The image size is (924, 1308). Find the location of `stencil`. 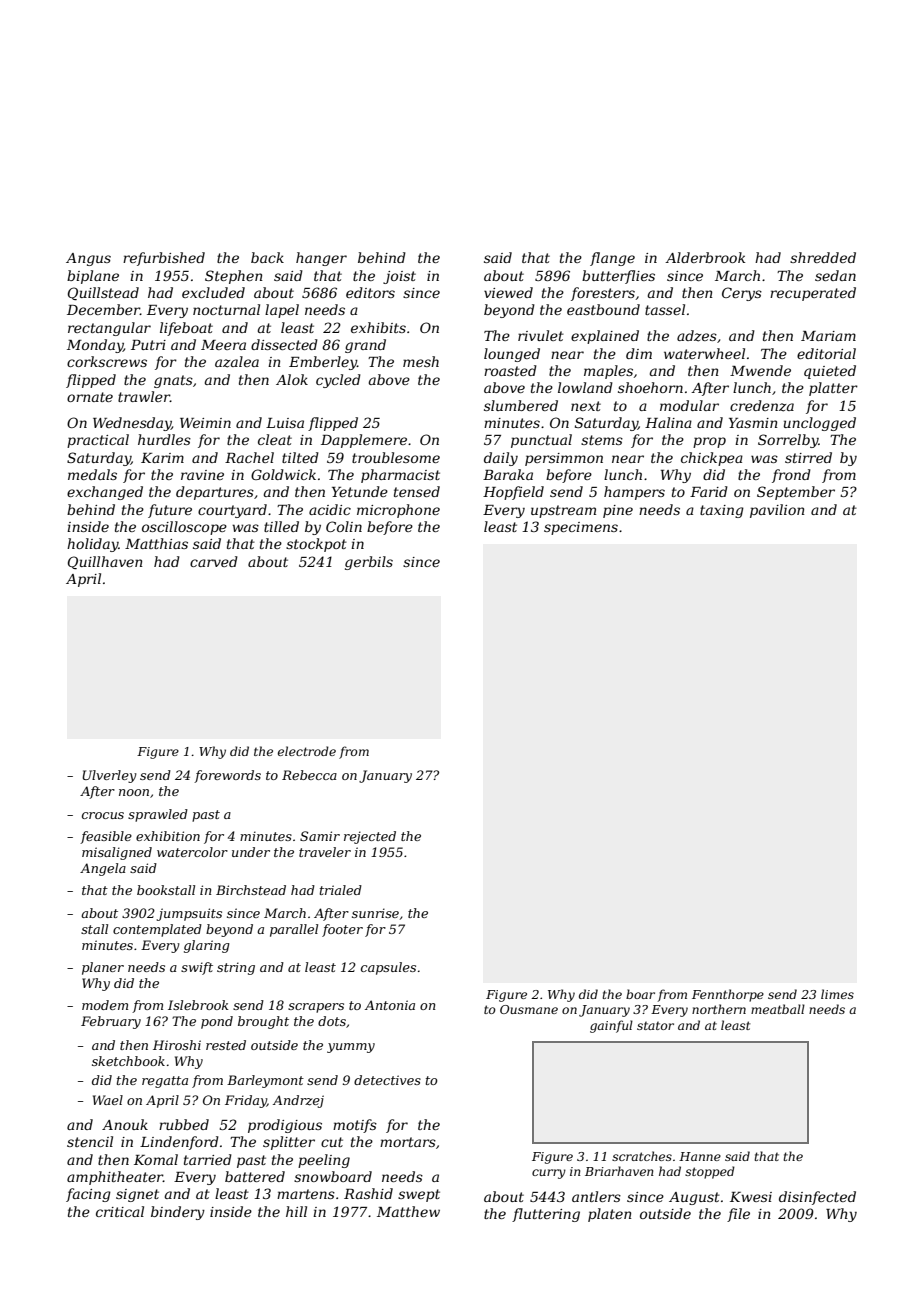

stencil is located at coordinates (90, 1141).
